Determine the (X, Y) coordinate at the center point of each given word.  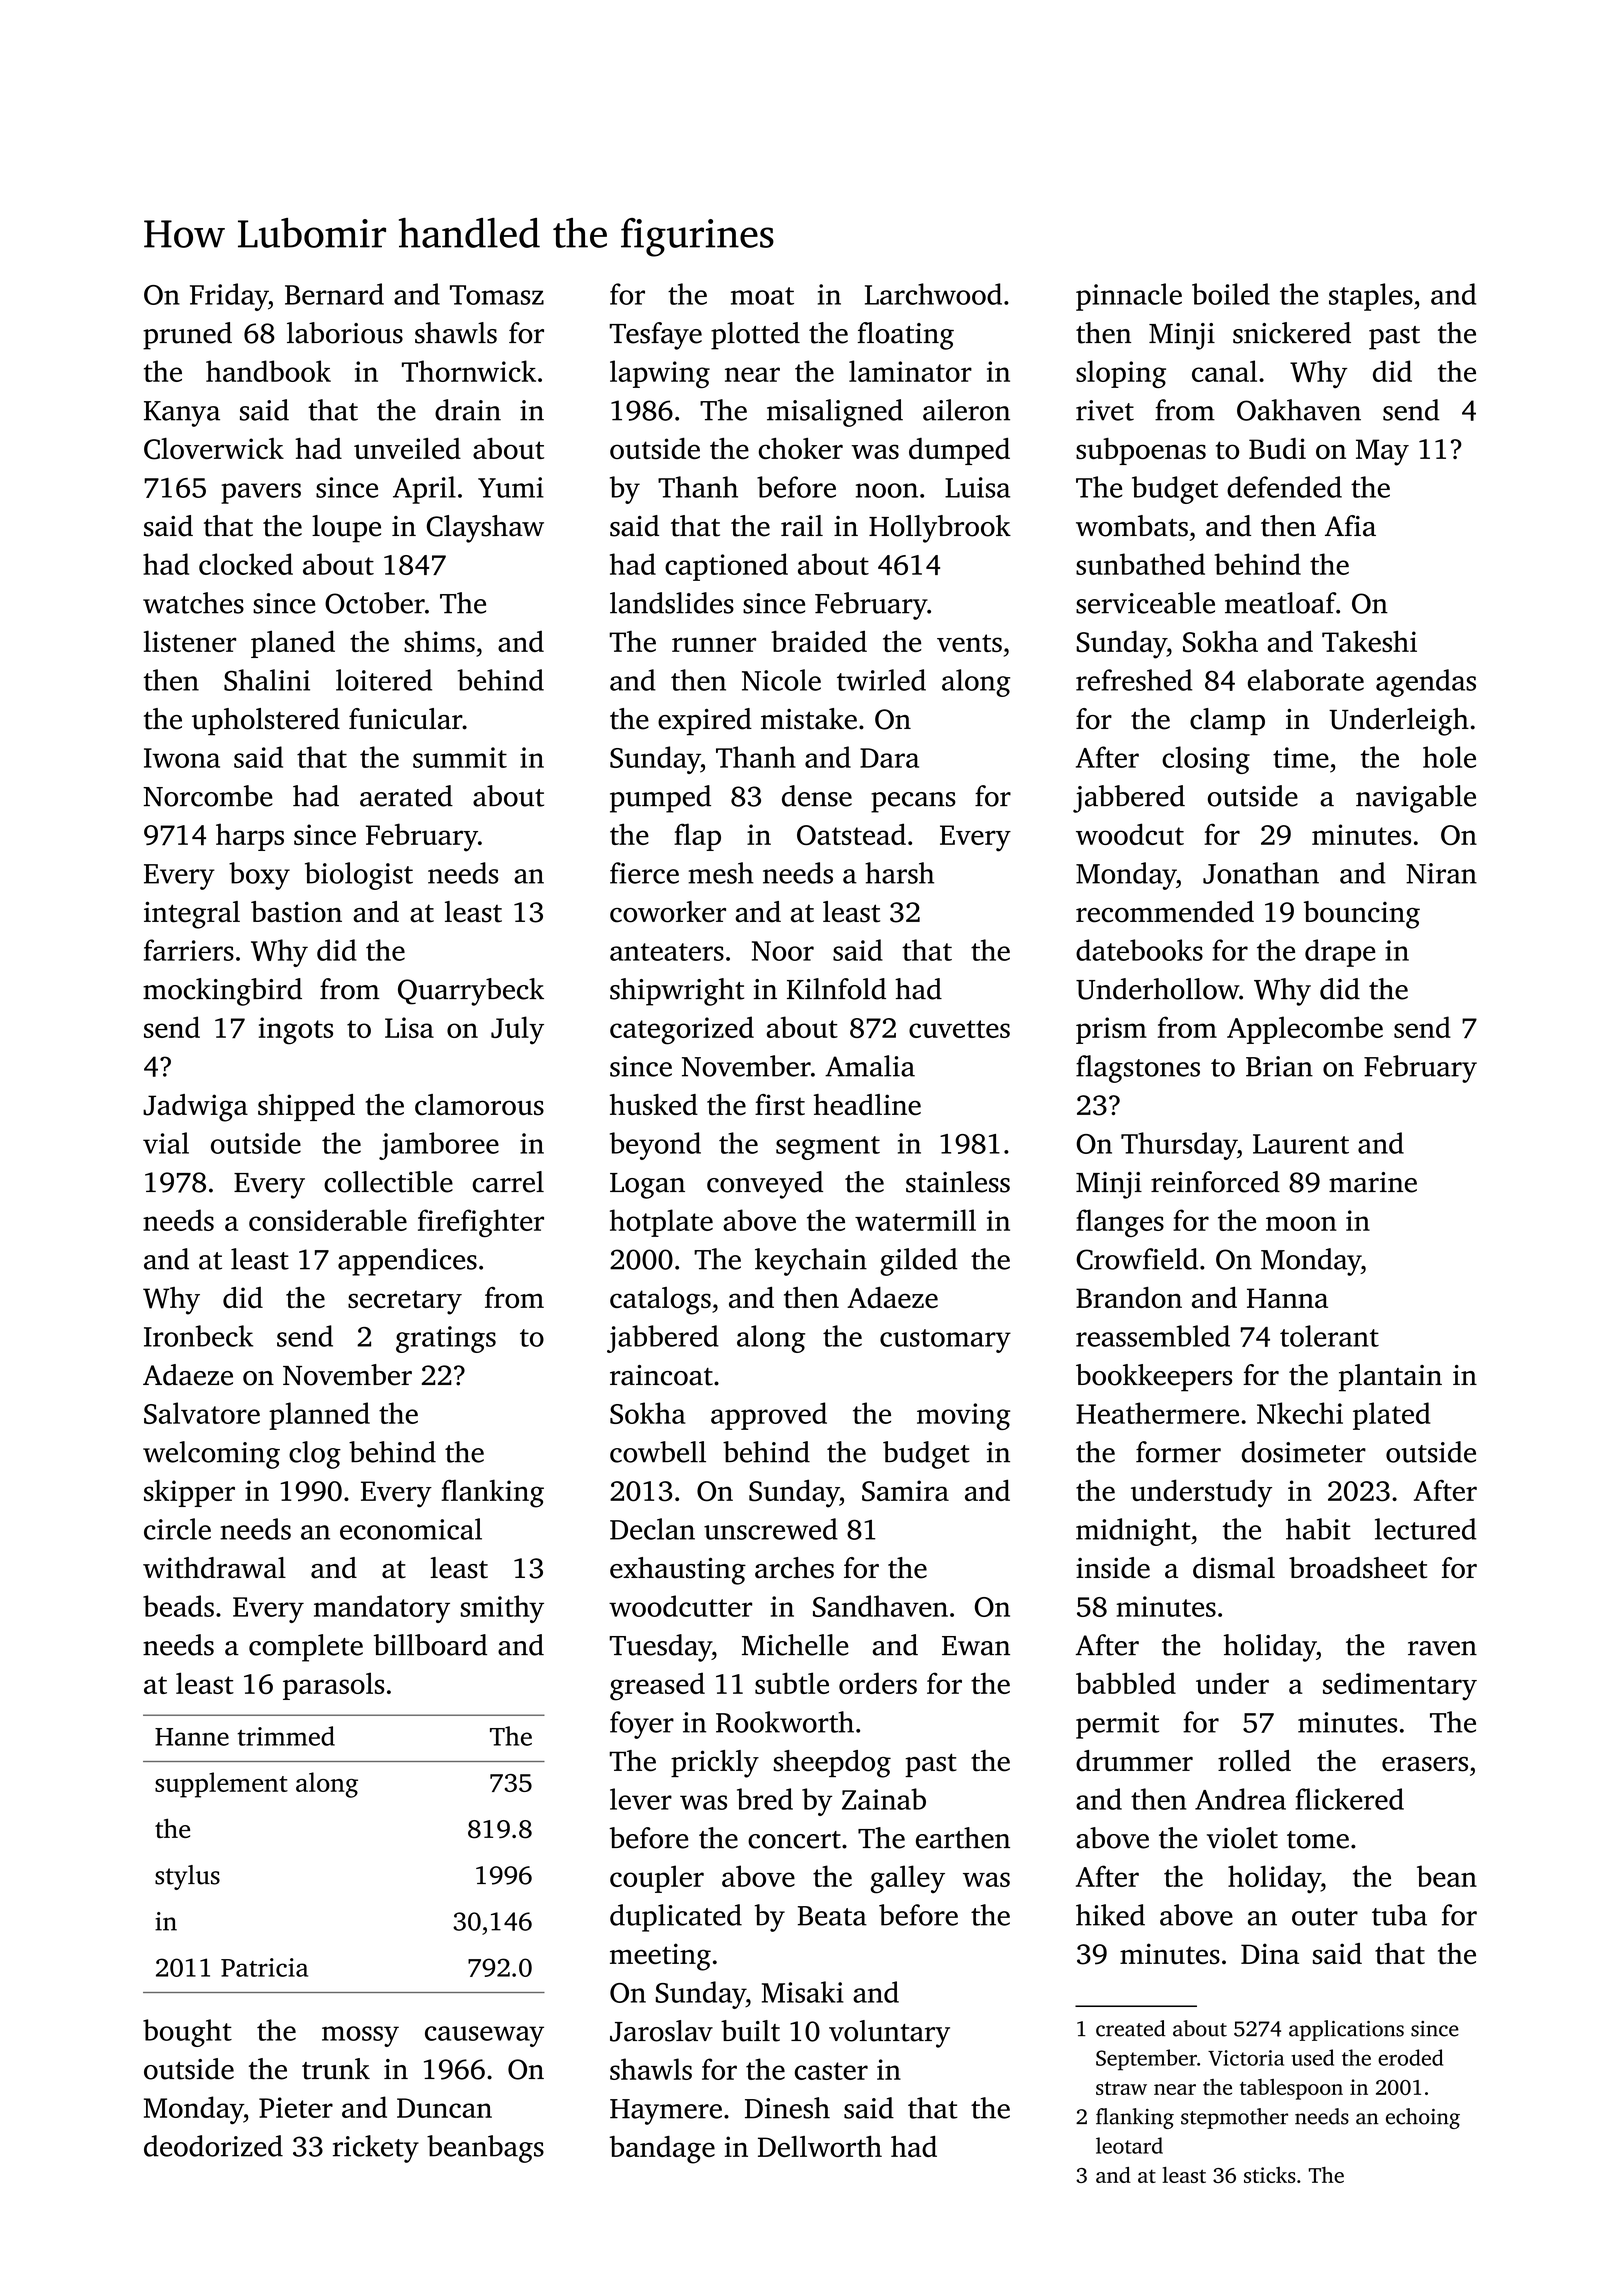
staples (1371, 297)
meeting (660, 1957)
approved (769, 1416)
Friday (229, 297)
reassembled (1153, 1336)
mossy (360, 2036)
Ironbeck (198, 1336)
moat (762, 296)
